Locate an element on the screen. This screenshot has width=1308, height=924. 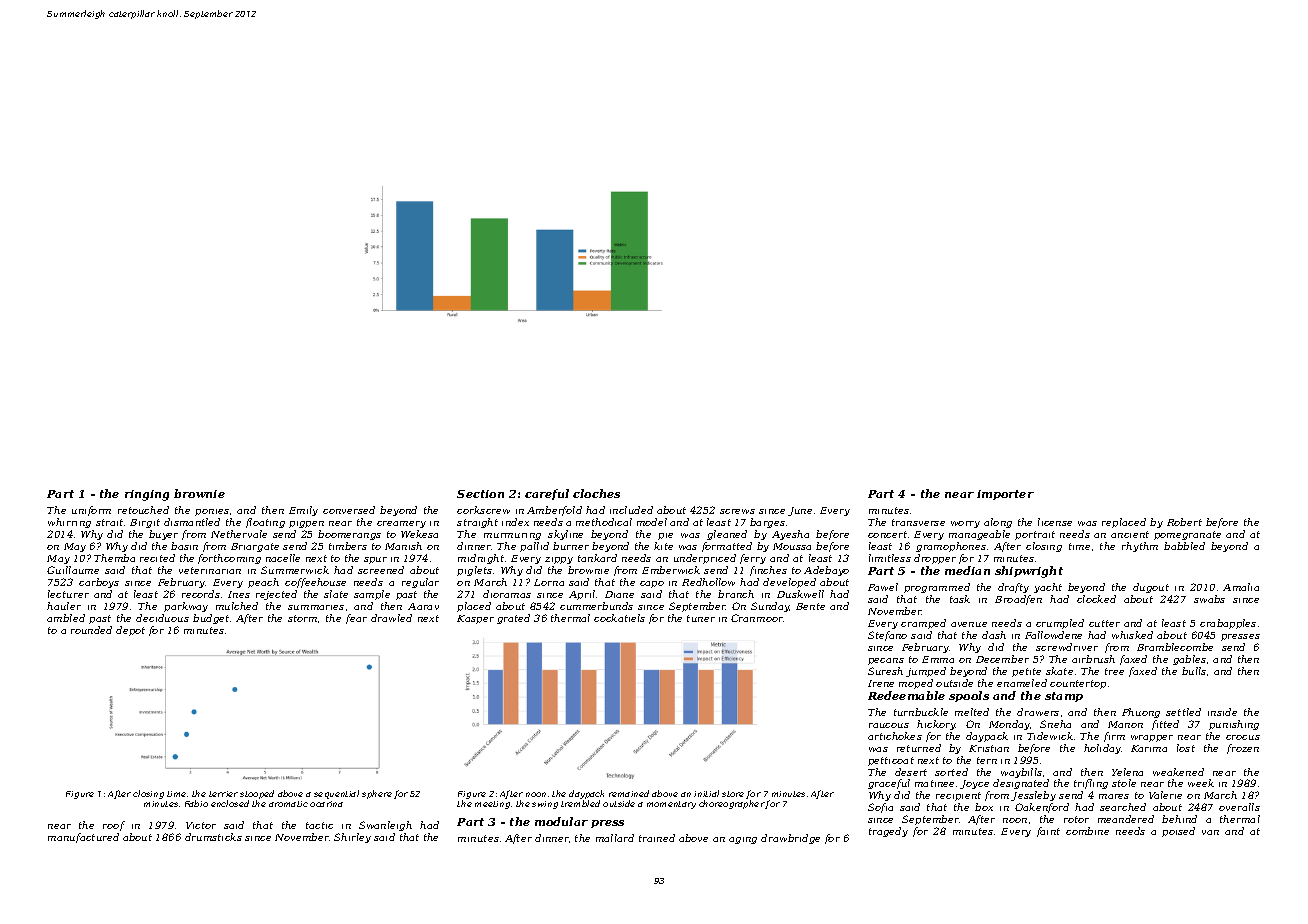
Section is located at coordinates (480, 494).
